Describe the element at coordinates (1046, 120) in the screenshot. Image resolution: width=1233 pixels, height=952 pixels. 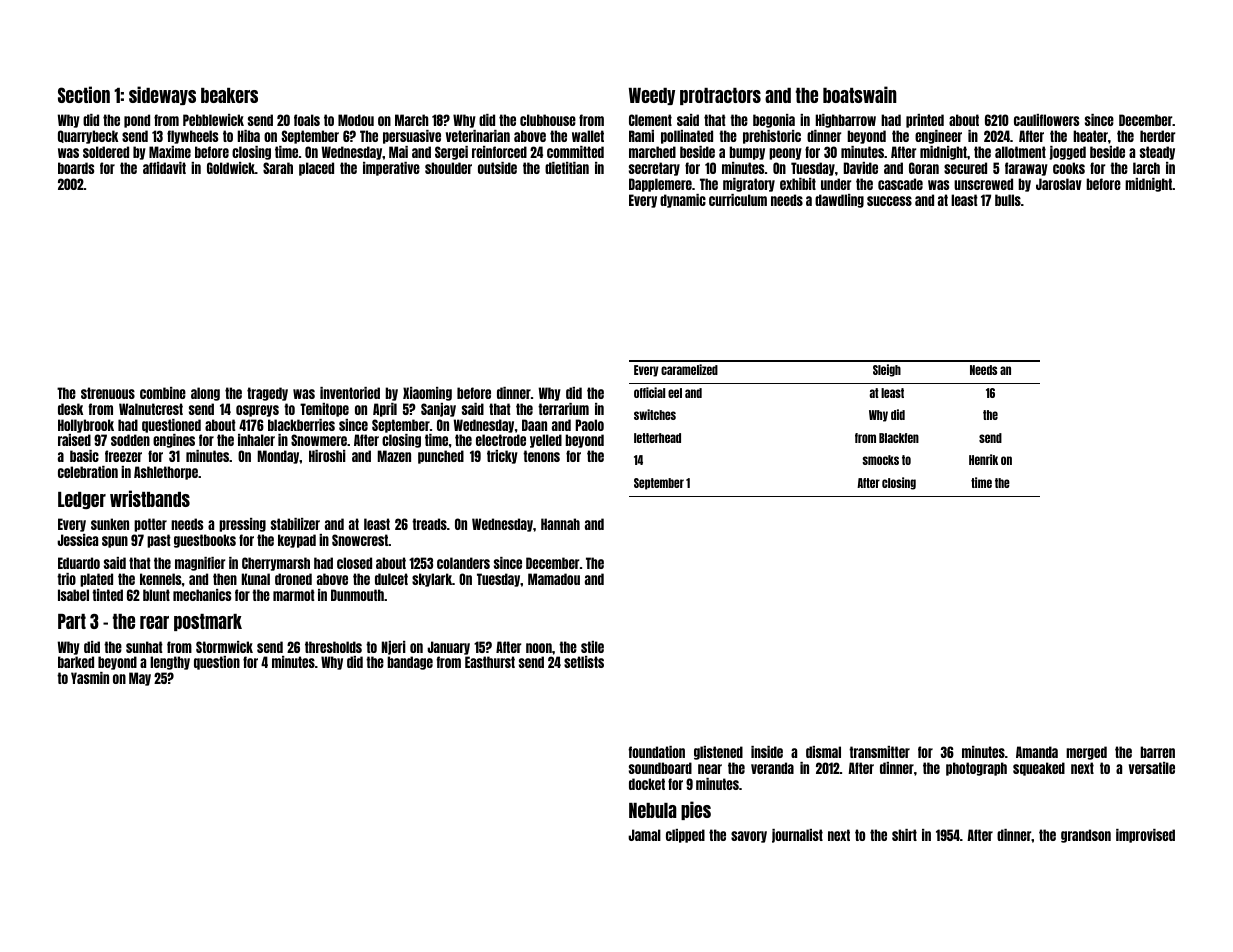
I see `cauliflowers` at that location.
